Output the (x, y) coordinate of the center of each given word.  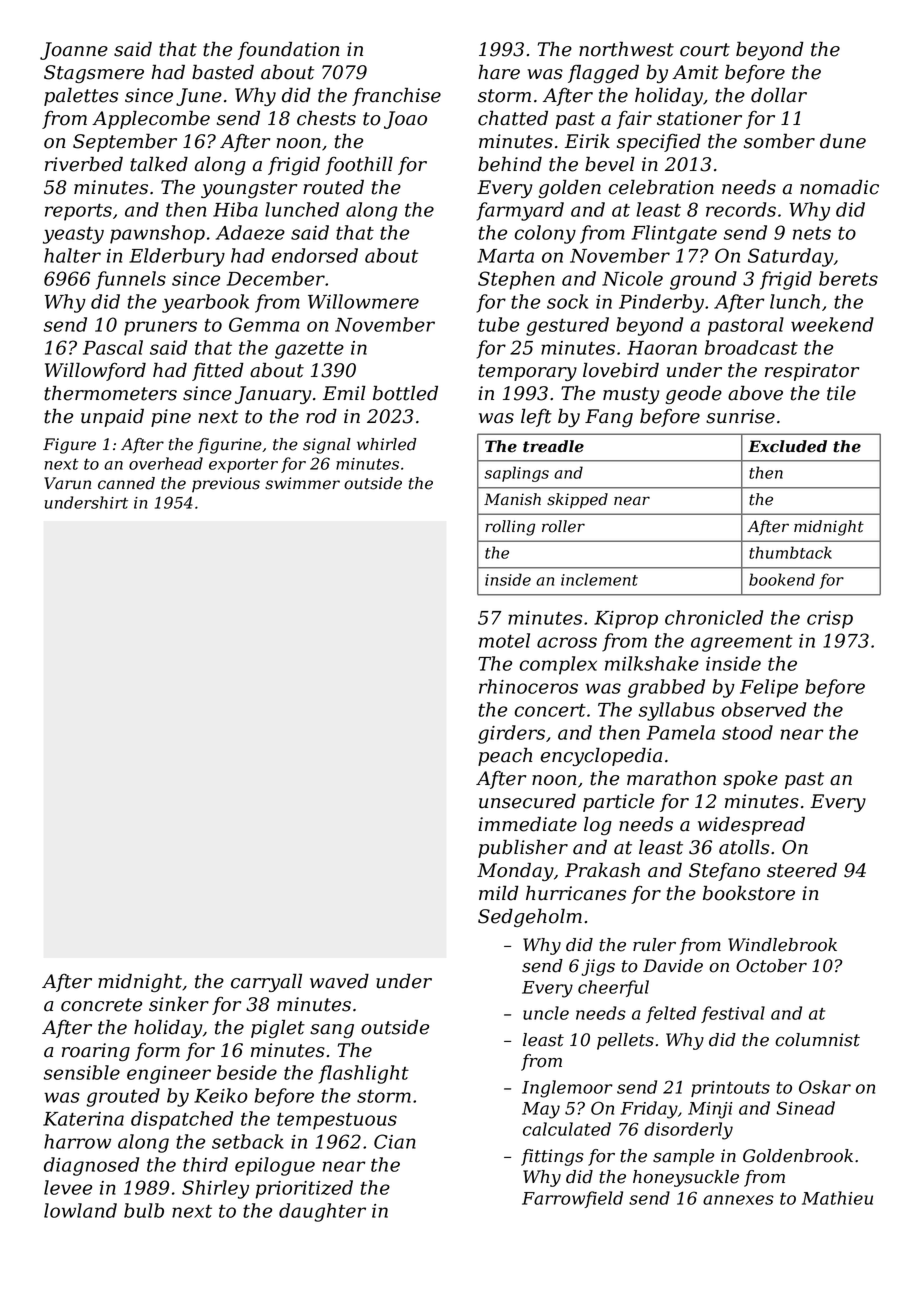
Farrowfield (572, 1199)
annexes (738, 1200)
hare (499, 72)
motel (504, 640)
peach (505, 757)
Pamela (681, 732)
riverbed (84, 164)
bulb (144, 1210)
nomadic (839, 187)
